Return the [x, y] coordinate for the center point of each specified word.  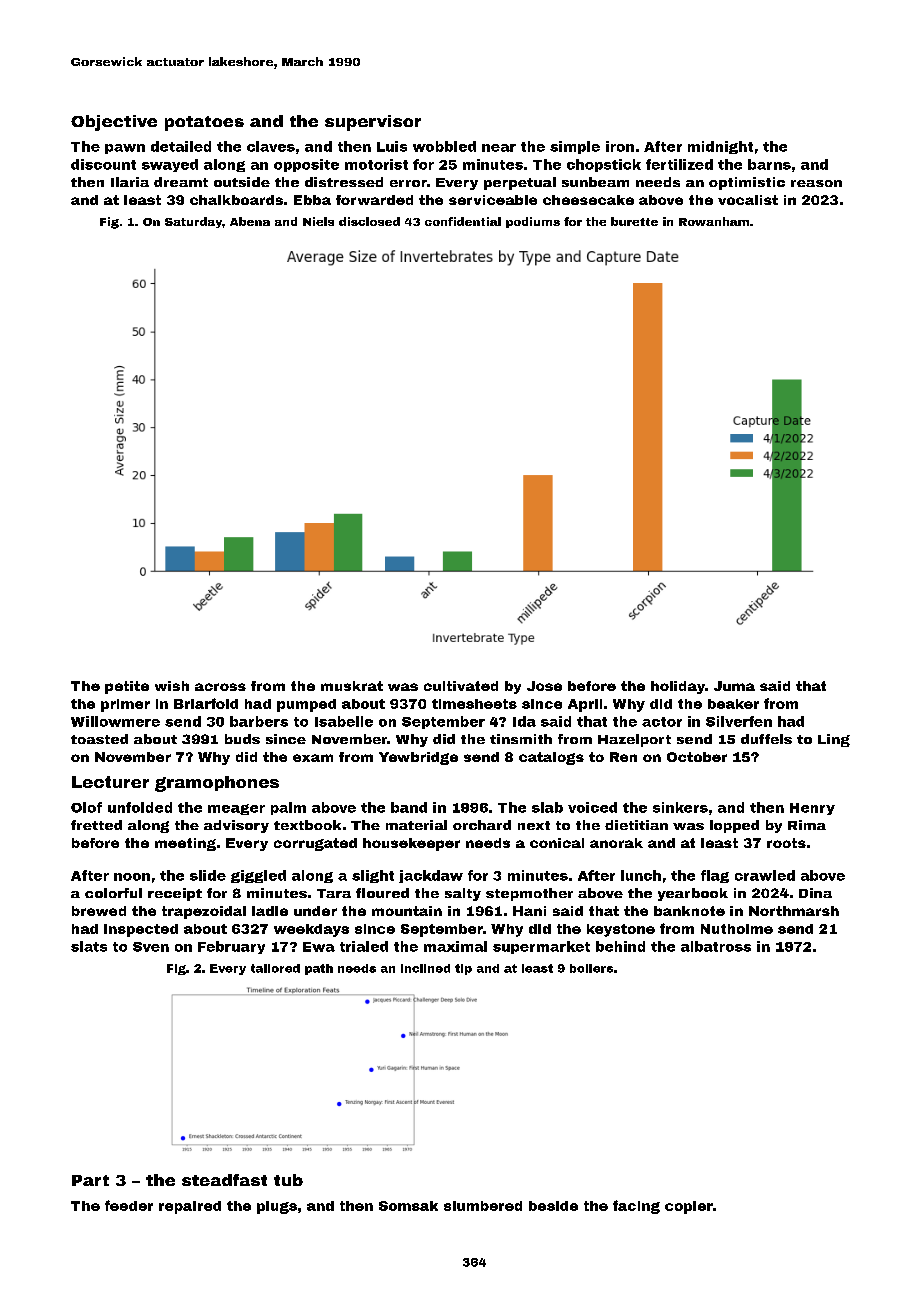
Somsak [408, 1206]
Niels [318, 221]
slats [89, 946]
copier [689, 1207]
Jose [544, 686]
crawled [765, 875]
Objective [114, 123]
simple [575, 147]
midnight [720, 147]
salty [463, 894]
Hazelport [634, 740]
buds [242, 739]
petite [127, 687]
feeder [129, 1205]
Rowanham [714, 221]
